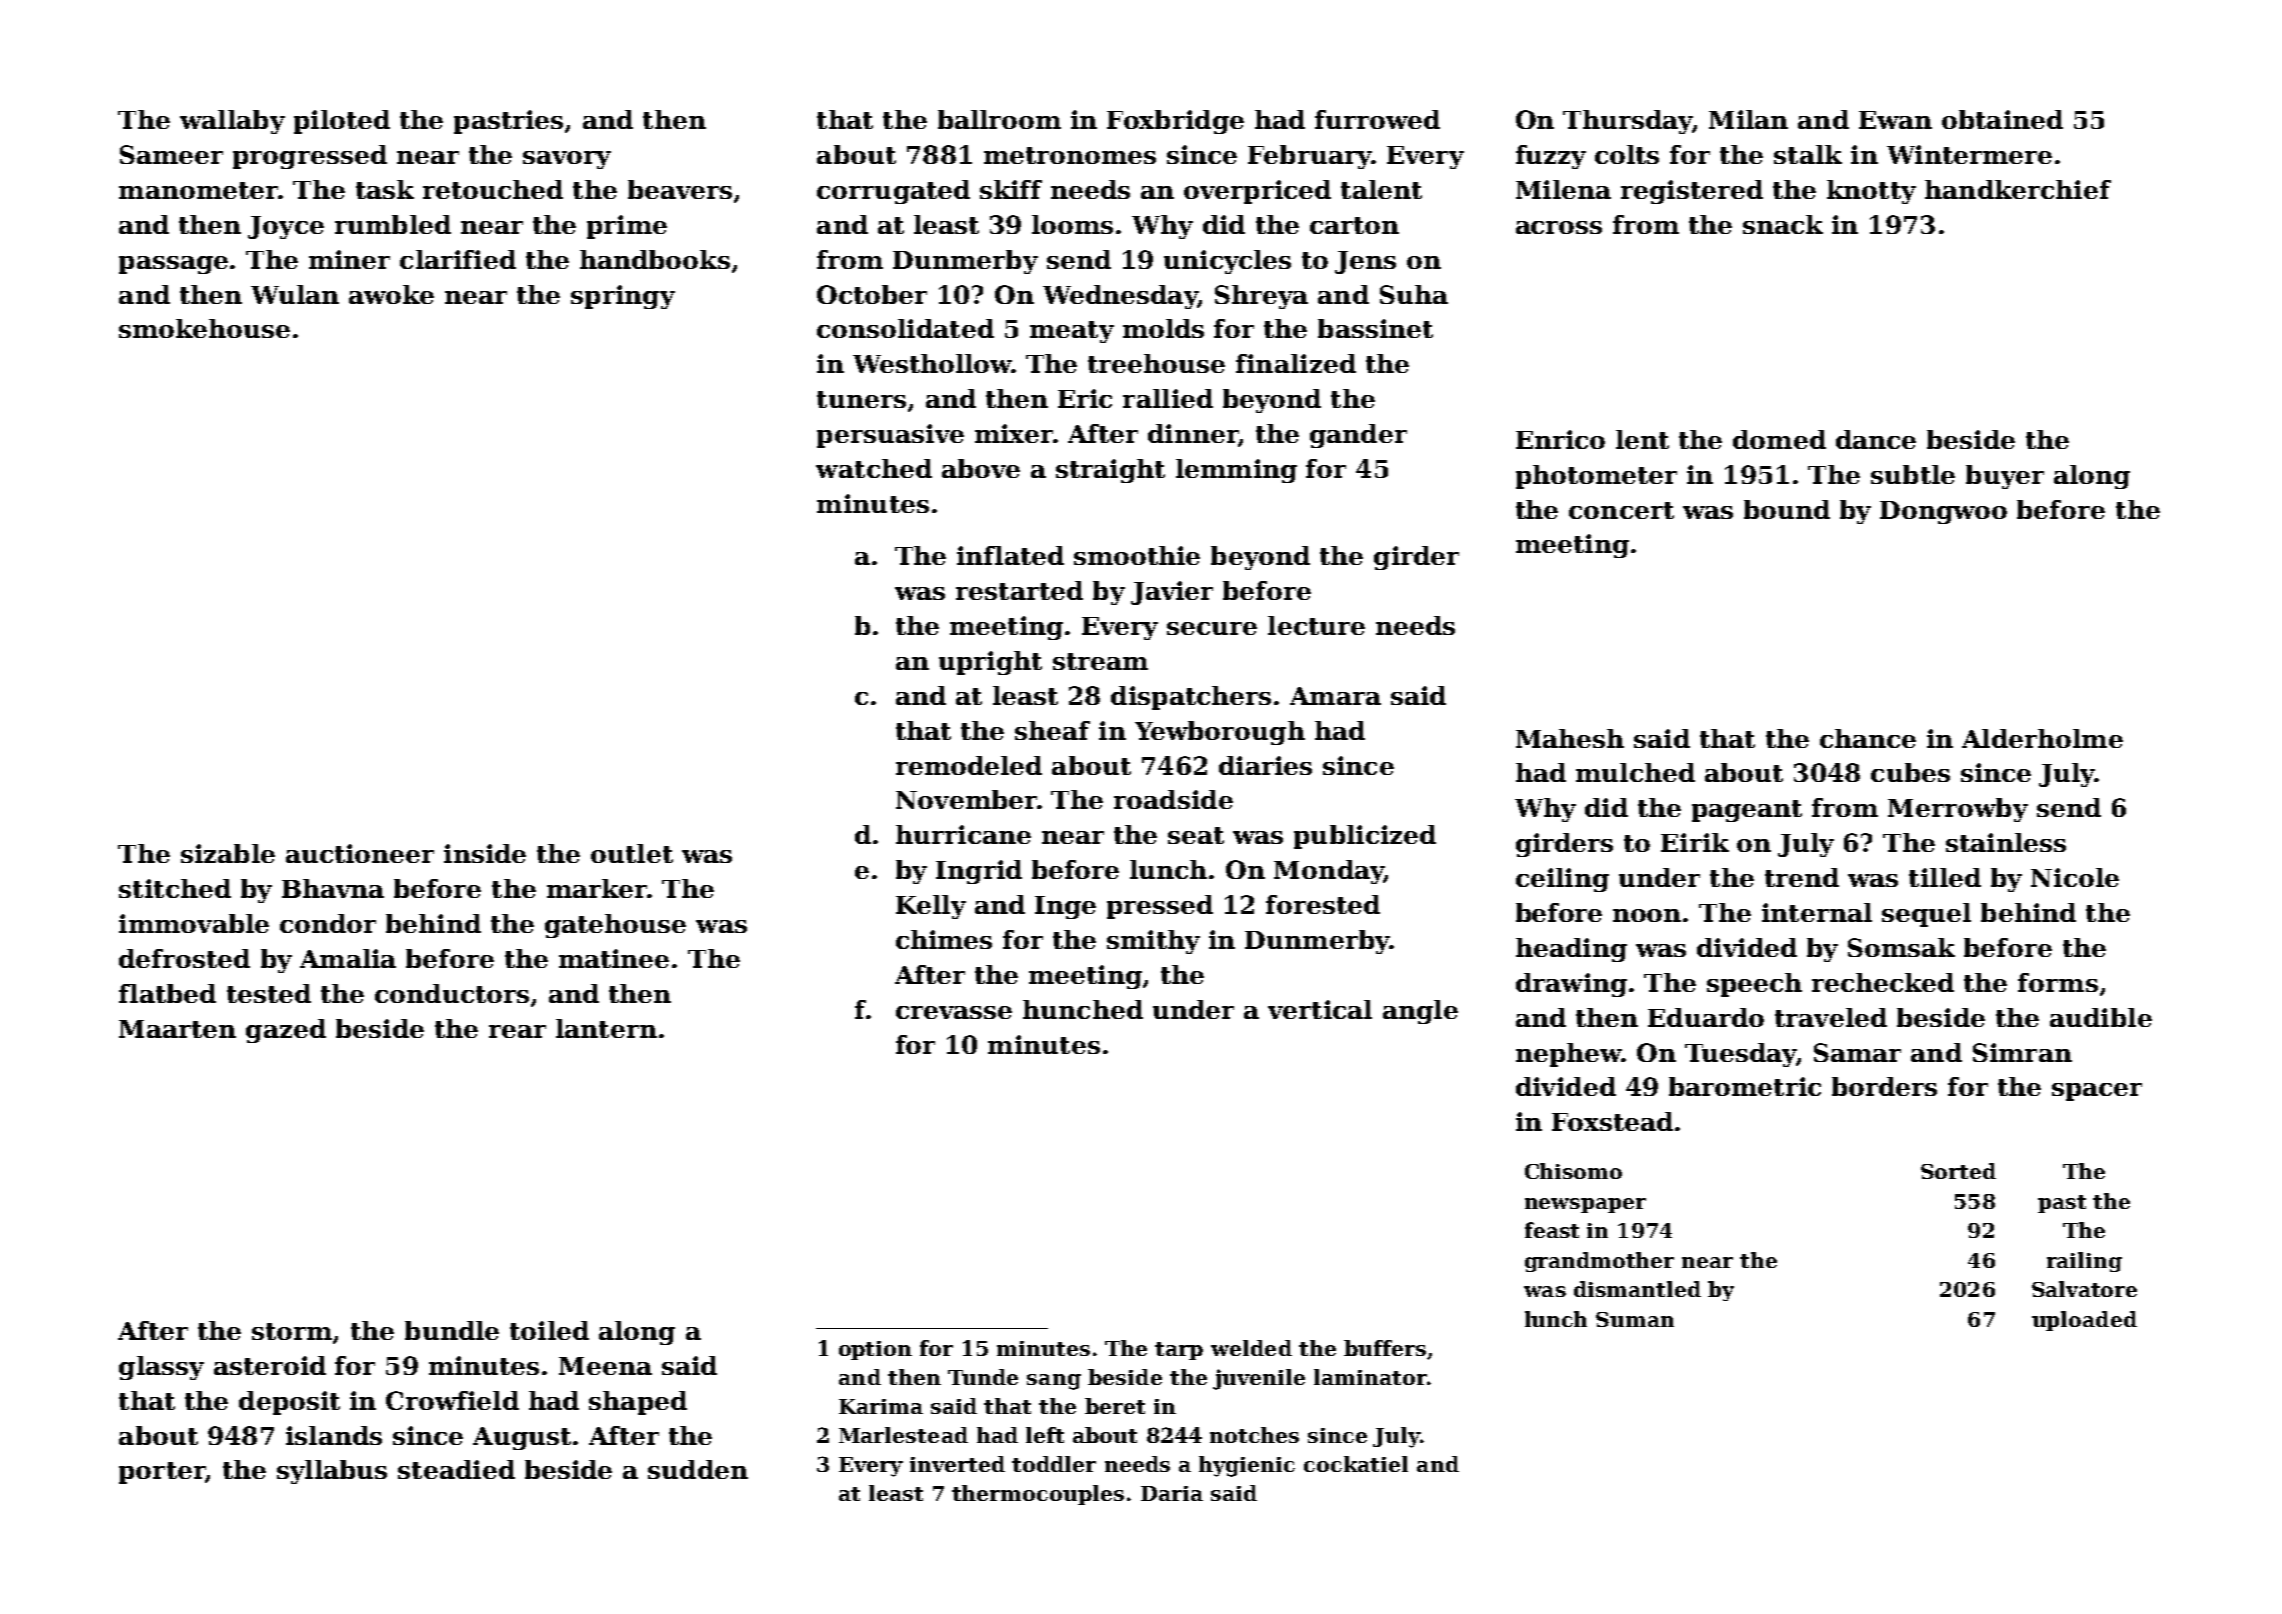 The image size is (2282, 1614). I want to click on syllabus, so click(332, 1472).
